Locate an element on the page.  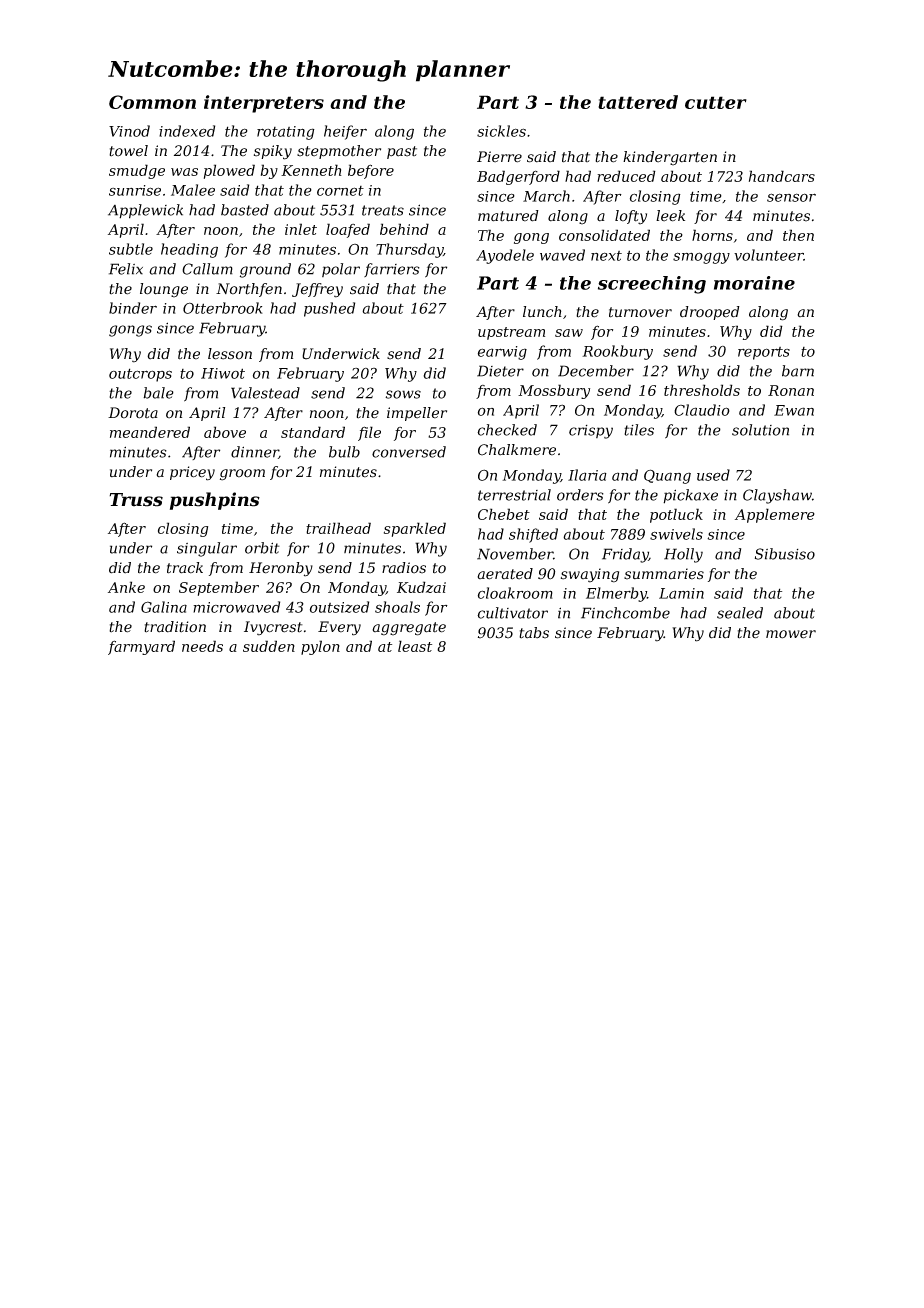
Galina is located at coordinates (164, 607).
